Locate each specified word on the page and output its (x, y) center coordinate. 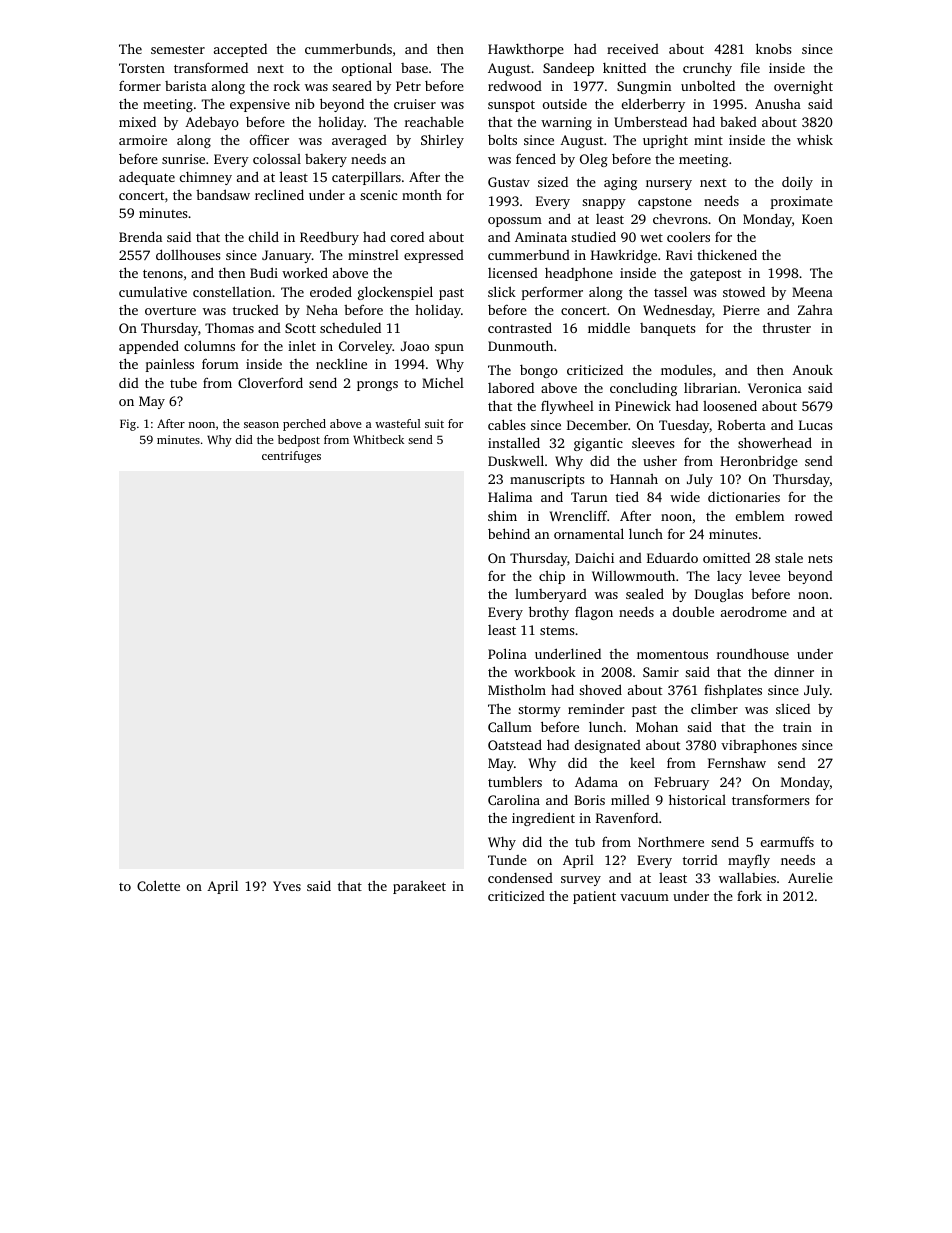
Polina (507, 653)
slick (502, 291)
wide (685, 496)
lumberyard (551, 595)
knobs (773, 48)
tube (183, 382)
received (633, 49)
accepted (240, 50)
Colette (158, 885)
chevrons (680, 219)
